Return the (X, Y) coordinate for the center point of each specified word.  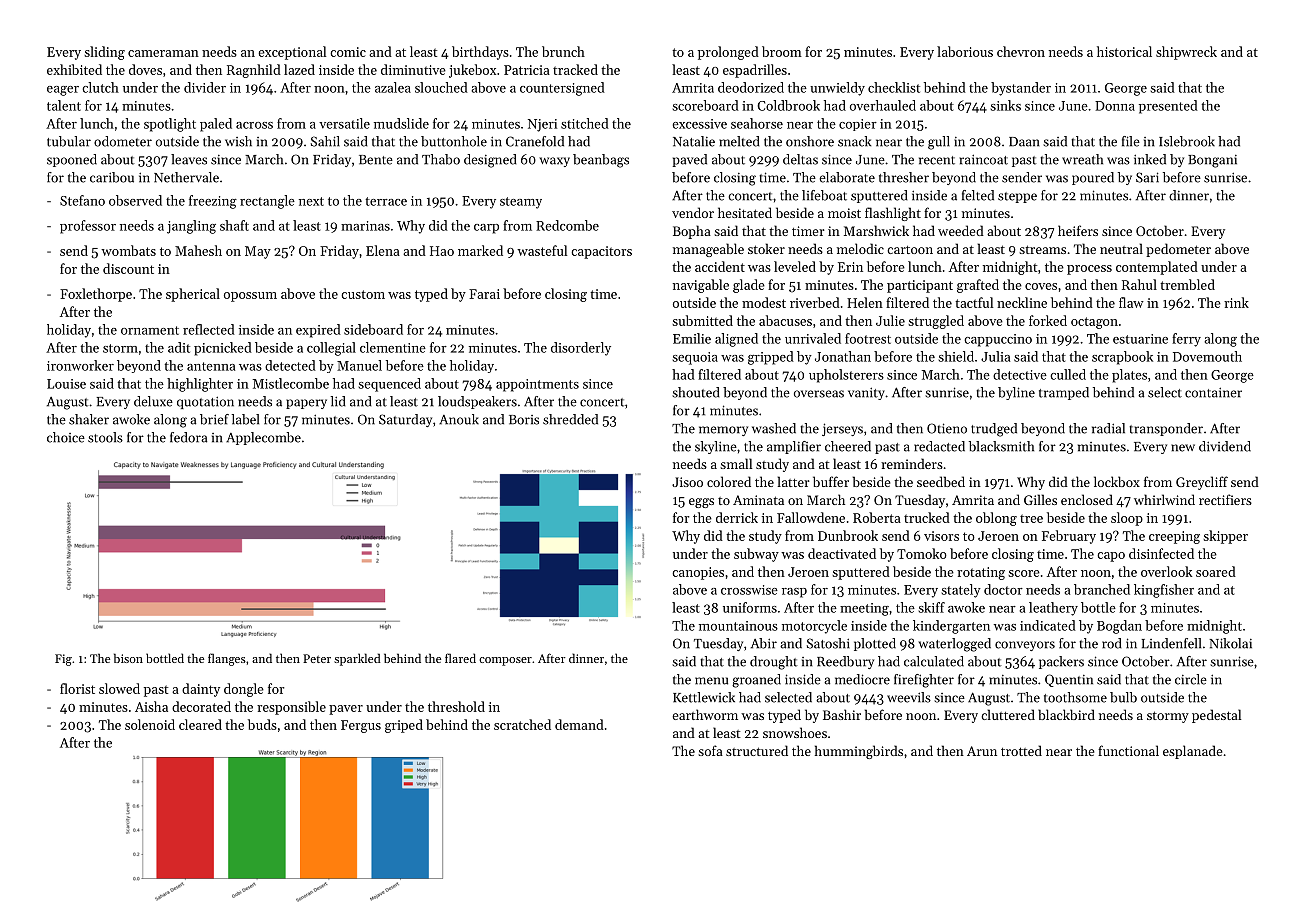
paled (216, 125)
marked (480, 250)
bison (128, 658)
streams (1042, 249)
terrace (386, 201)
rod (1112, 643)
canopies (698, 573)
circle (1191, 679)
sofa (710, 750)
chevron (1021, 51)
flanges (227, 659)
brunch (563, 51)
